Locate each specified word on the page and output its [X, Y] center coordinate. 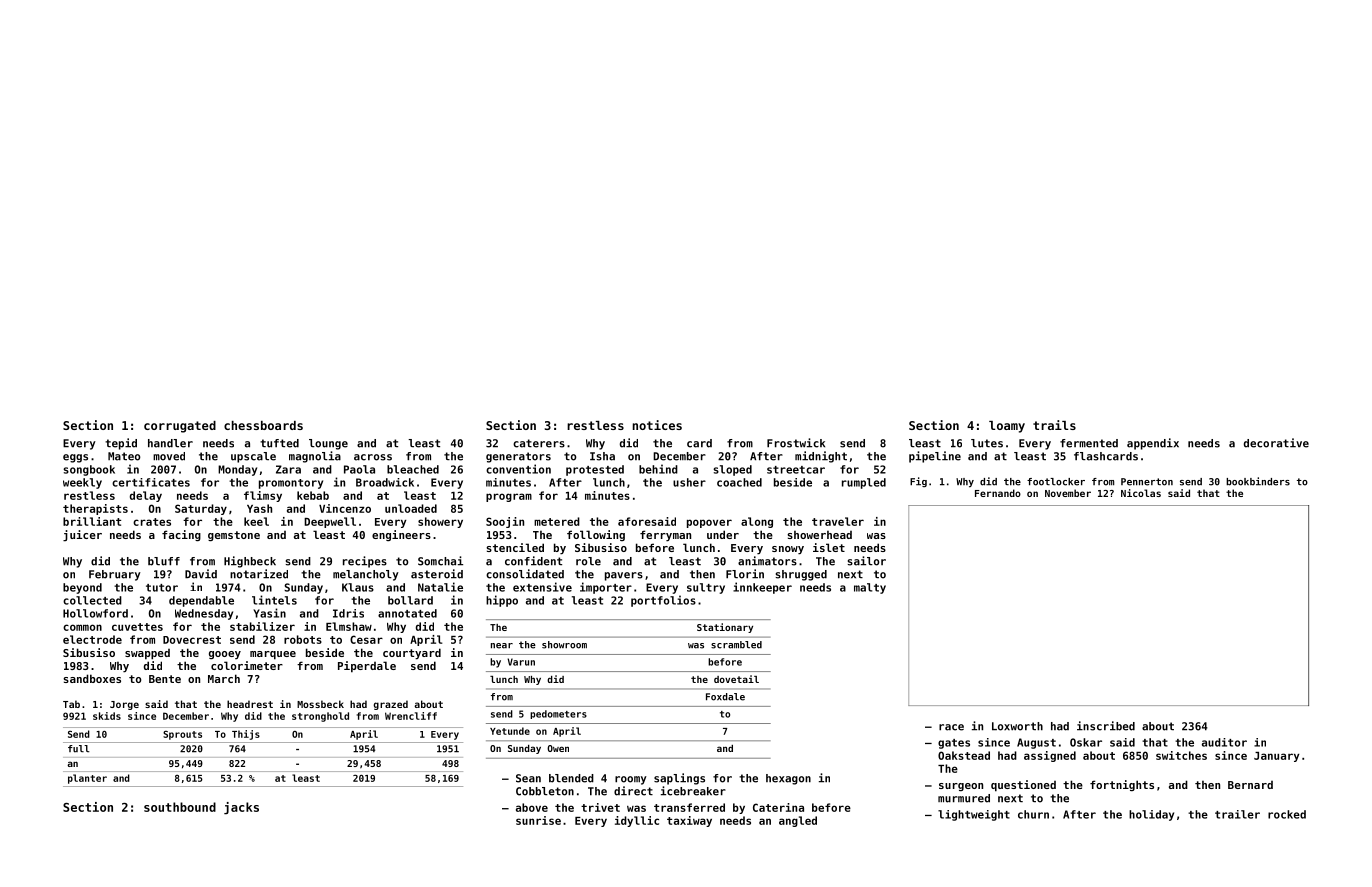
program [509, 497]
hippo [502, 601]
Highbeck [250, 562]
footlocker [1056, 482]
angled [798, 821]
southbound [180, 807]
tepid [121, 444]
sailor [867, 561]
